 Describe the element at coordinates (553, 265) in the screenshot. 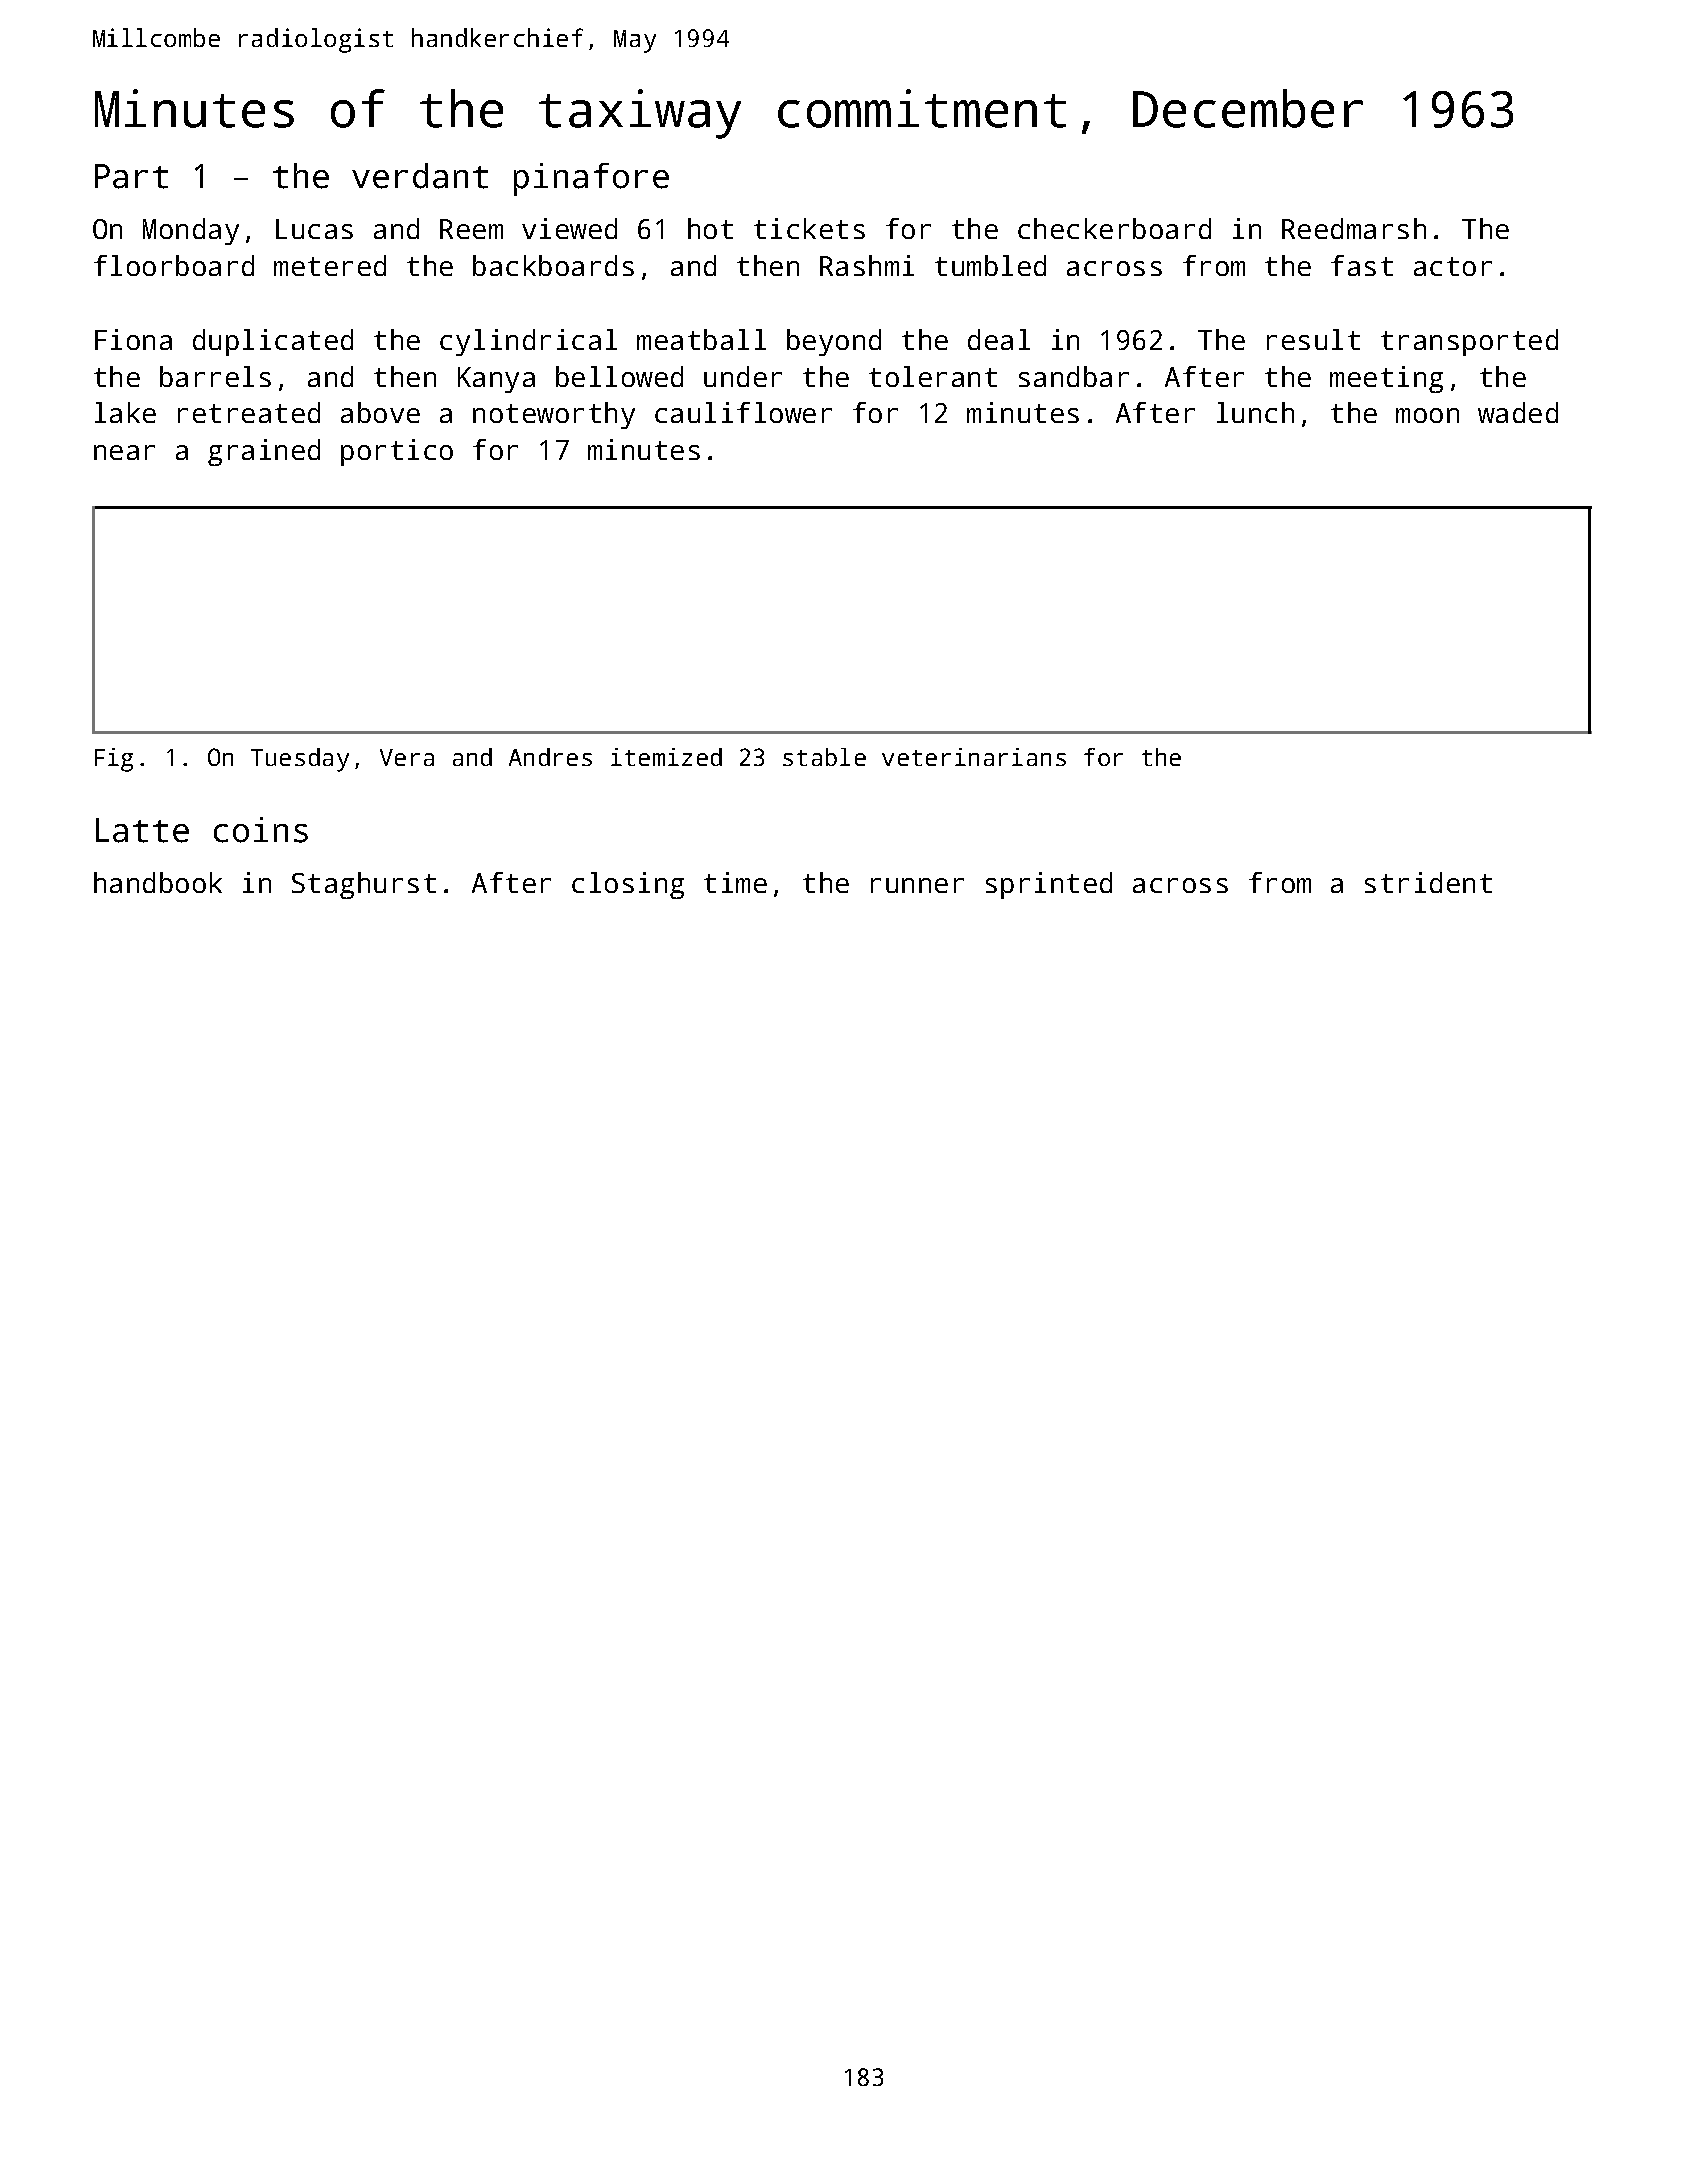

I see `backboards` at that location.
